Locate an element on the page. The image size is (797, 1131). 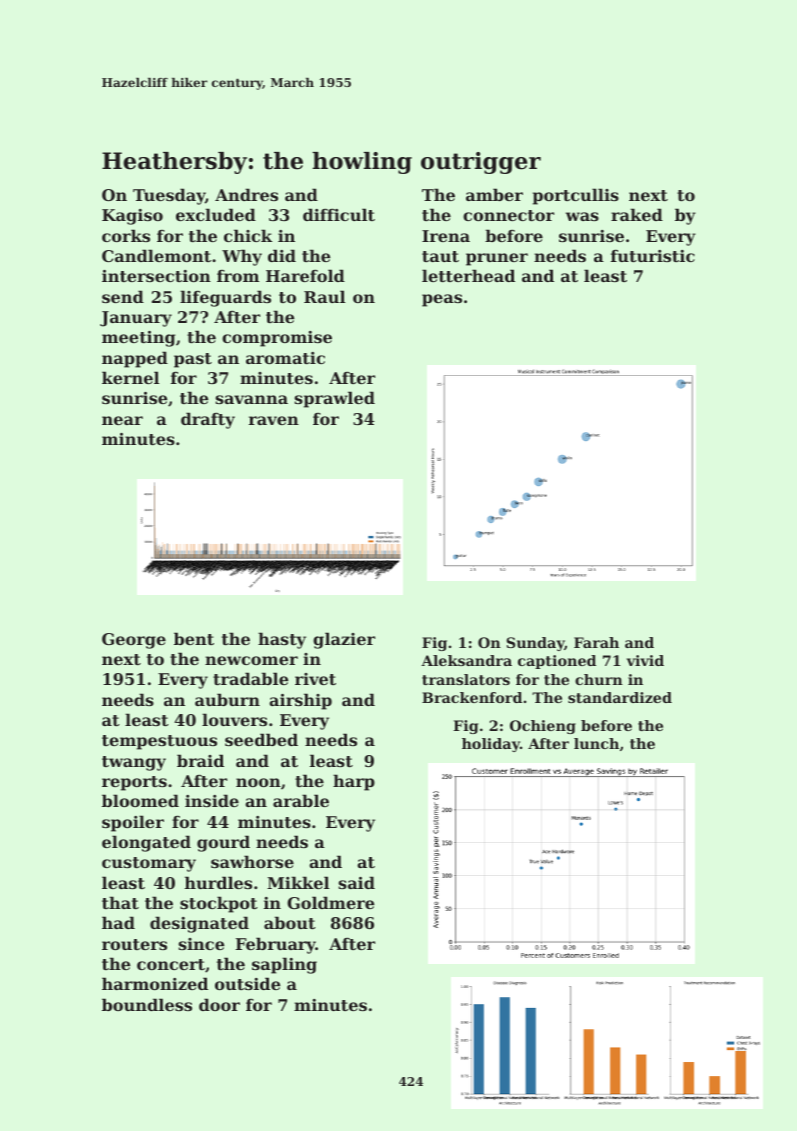
sprawled is located at coordinates (334, 399).
